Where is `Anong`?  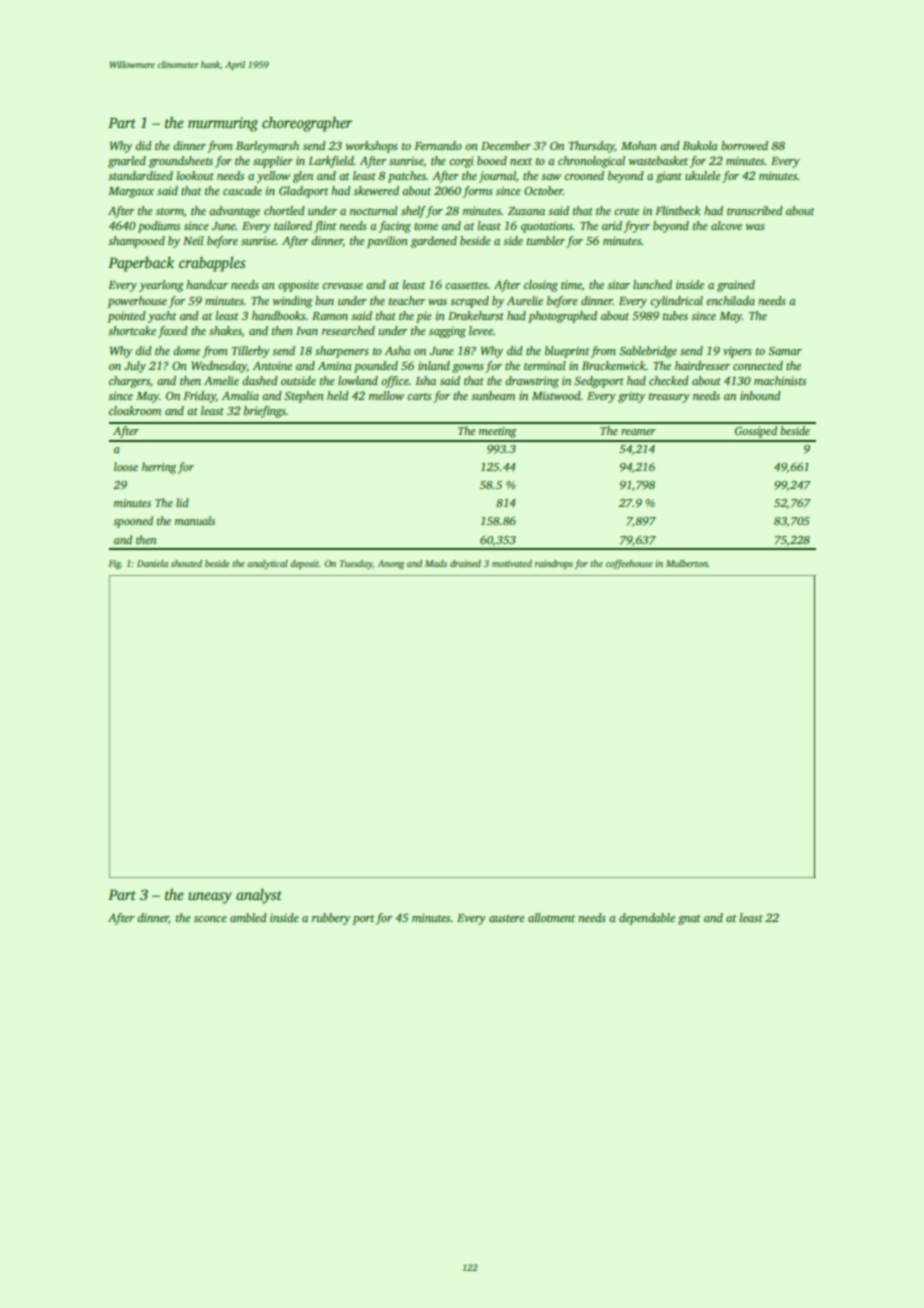 Anong is located at coordinates (390, 564).
